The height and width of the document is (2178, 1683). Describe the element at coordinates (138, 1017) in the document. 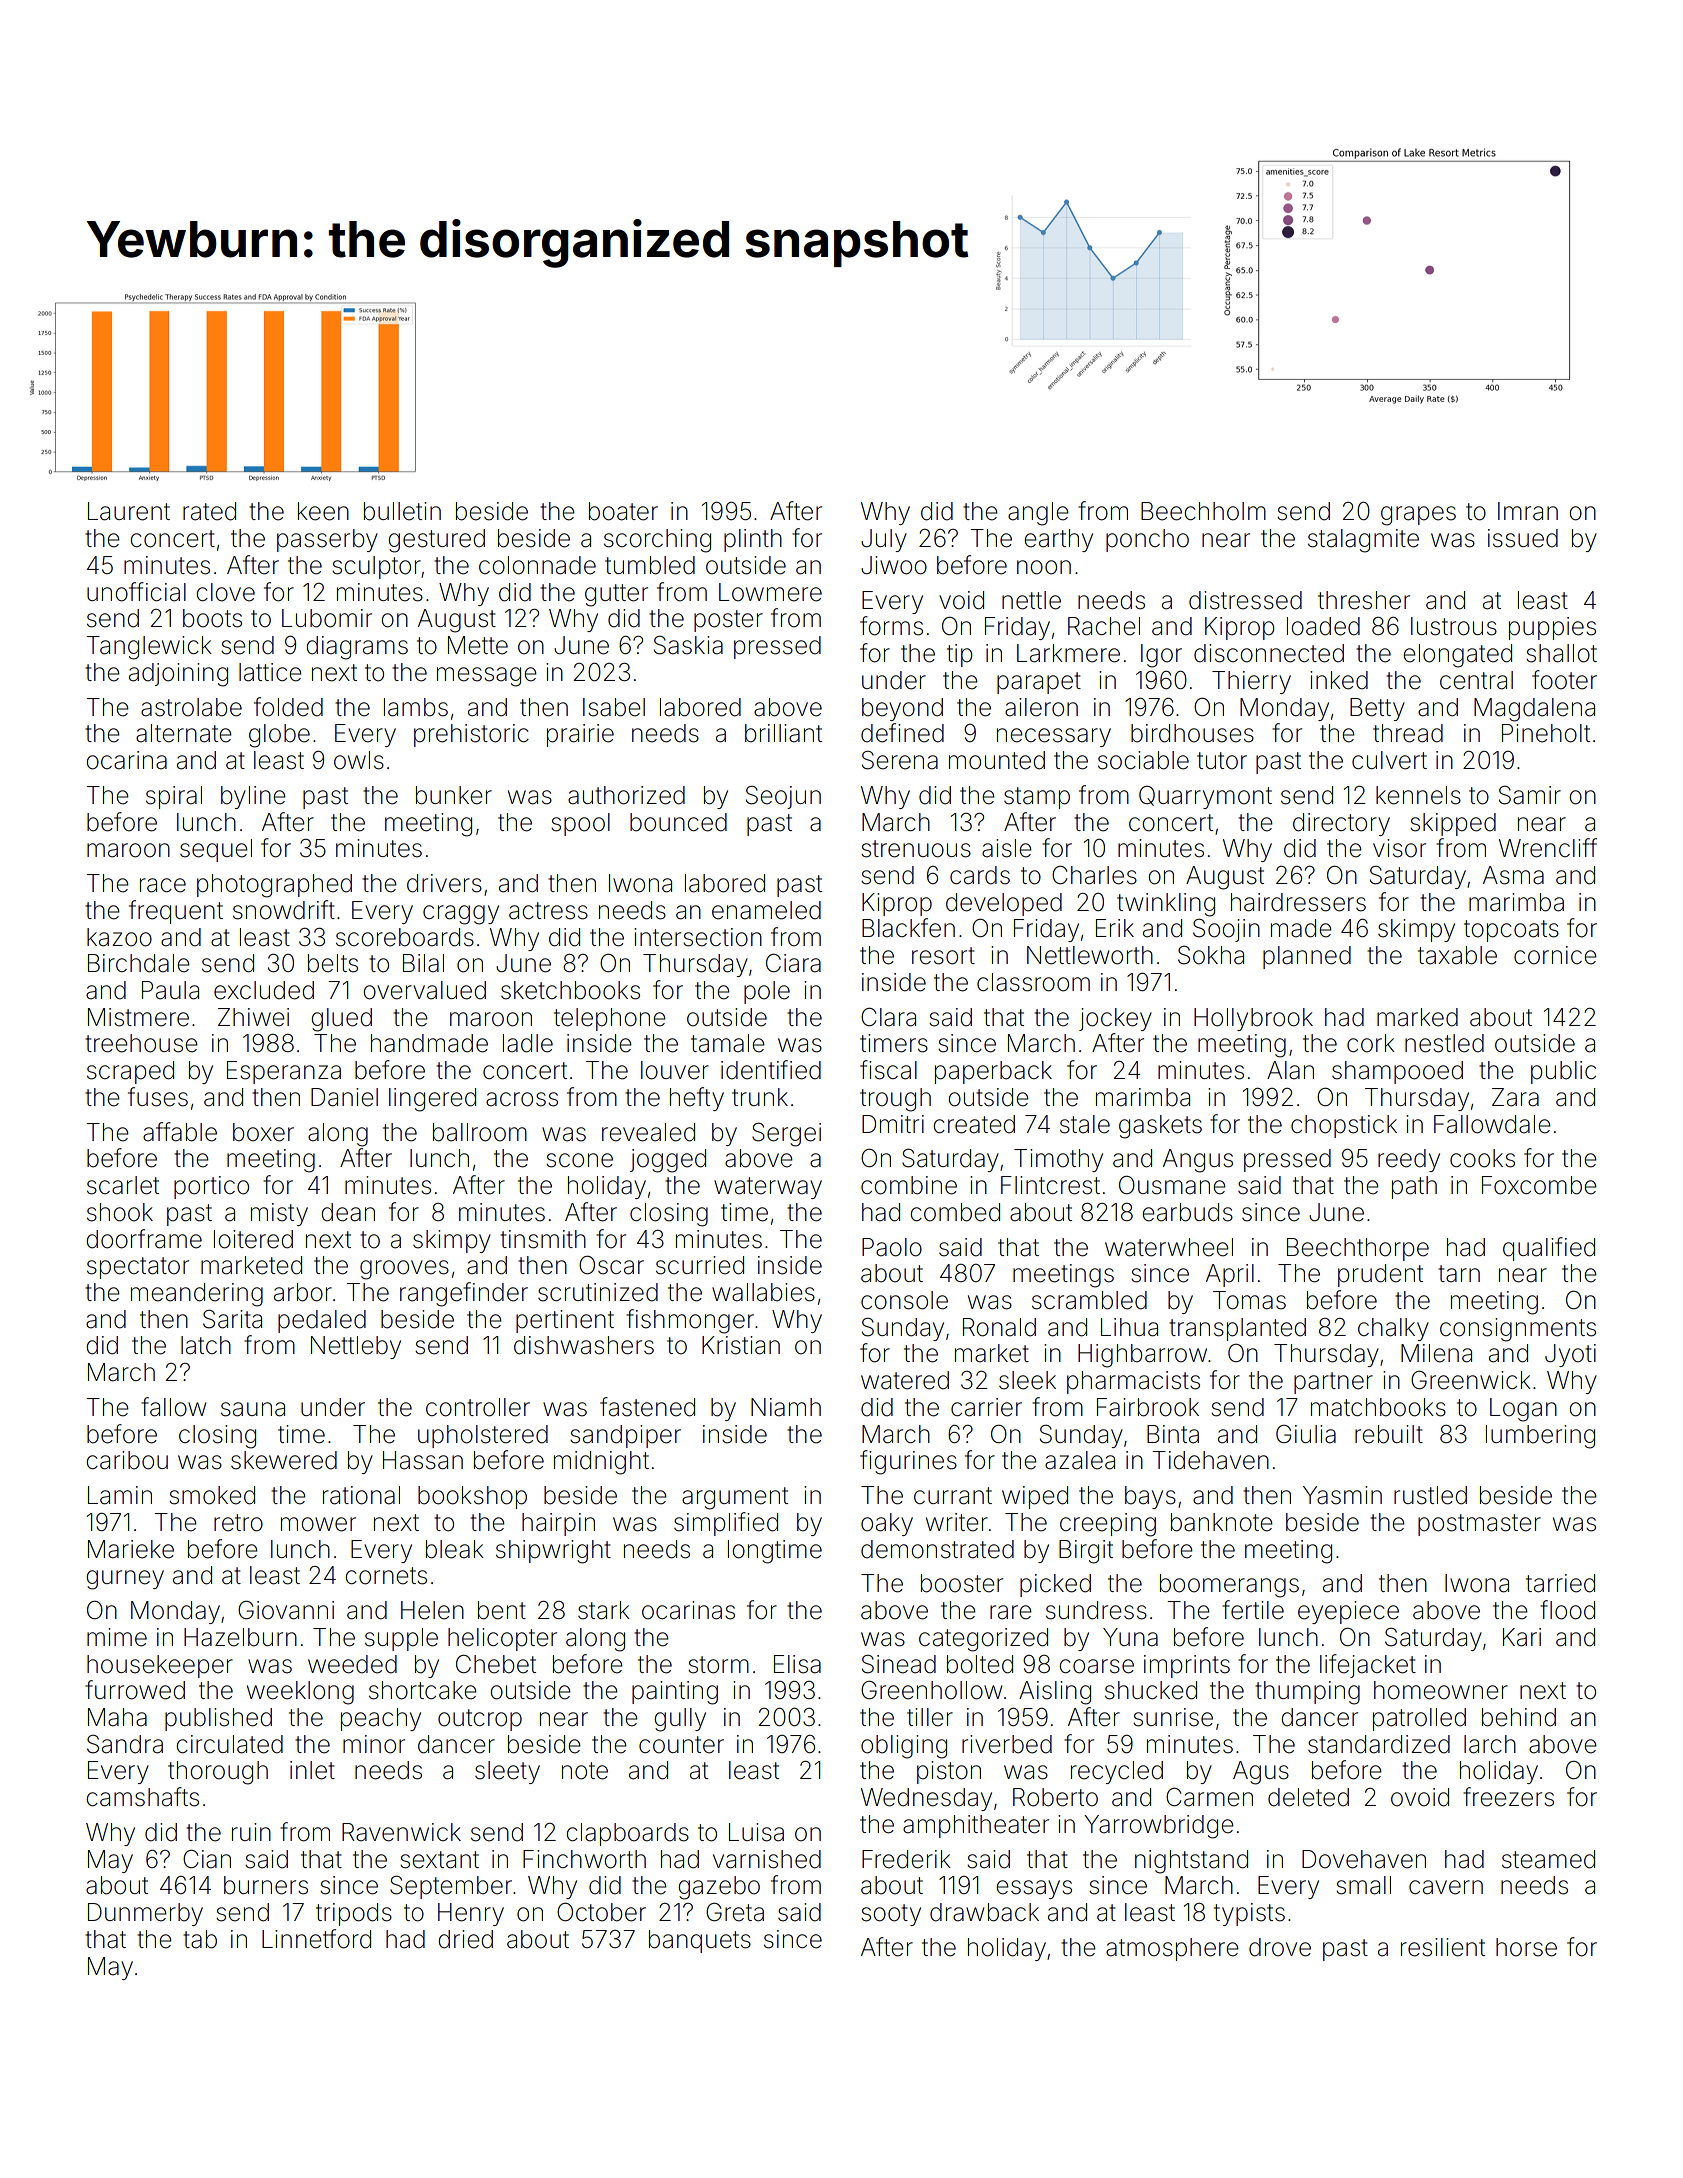

I see `Mistmere` at that location.
